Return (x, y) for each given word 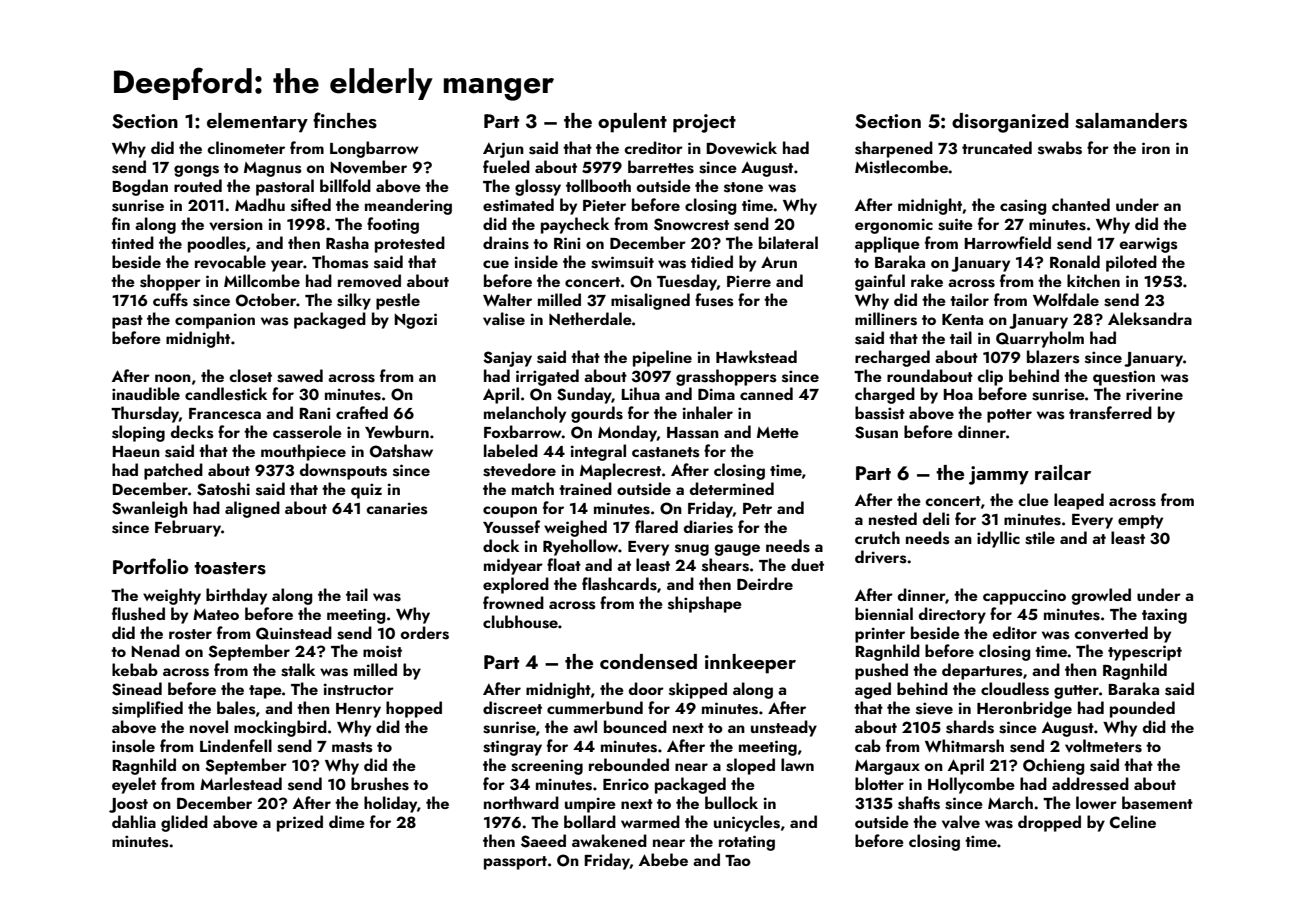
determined (732, 488)
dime (347, 821)
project (704, 123)
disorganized (1010, 123)
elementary (257, 123)
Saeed (543, 841)
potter (1009, 416)
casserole (307, 432)
